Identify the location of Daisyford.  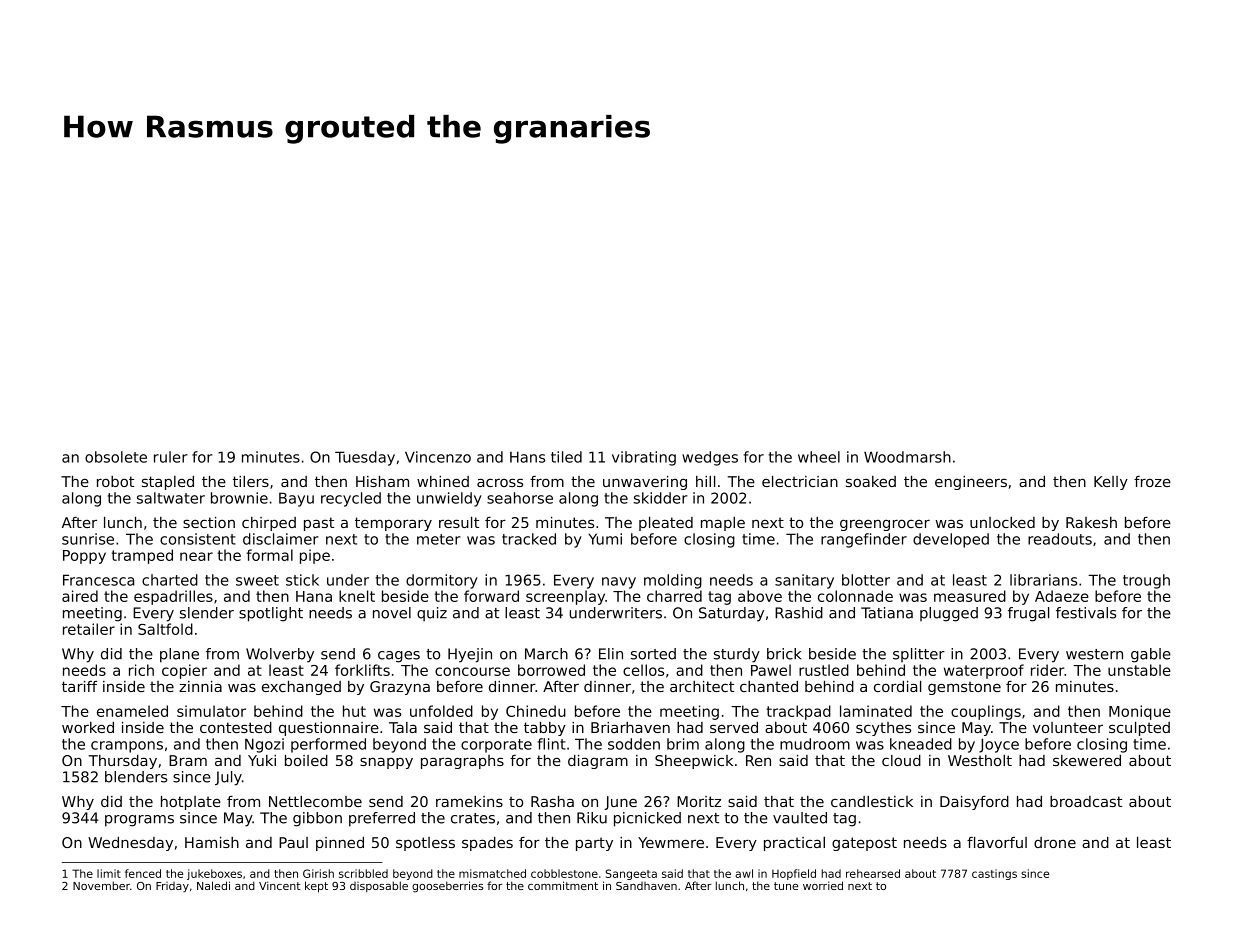
(974, 803).
